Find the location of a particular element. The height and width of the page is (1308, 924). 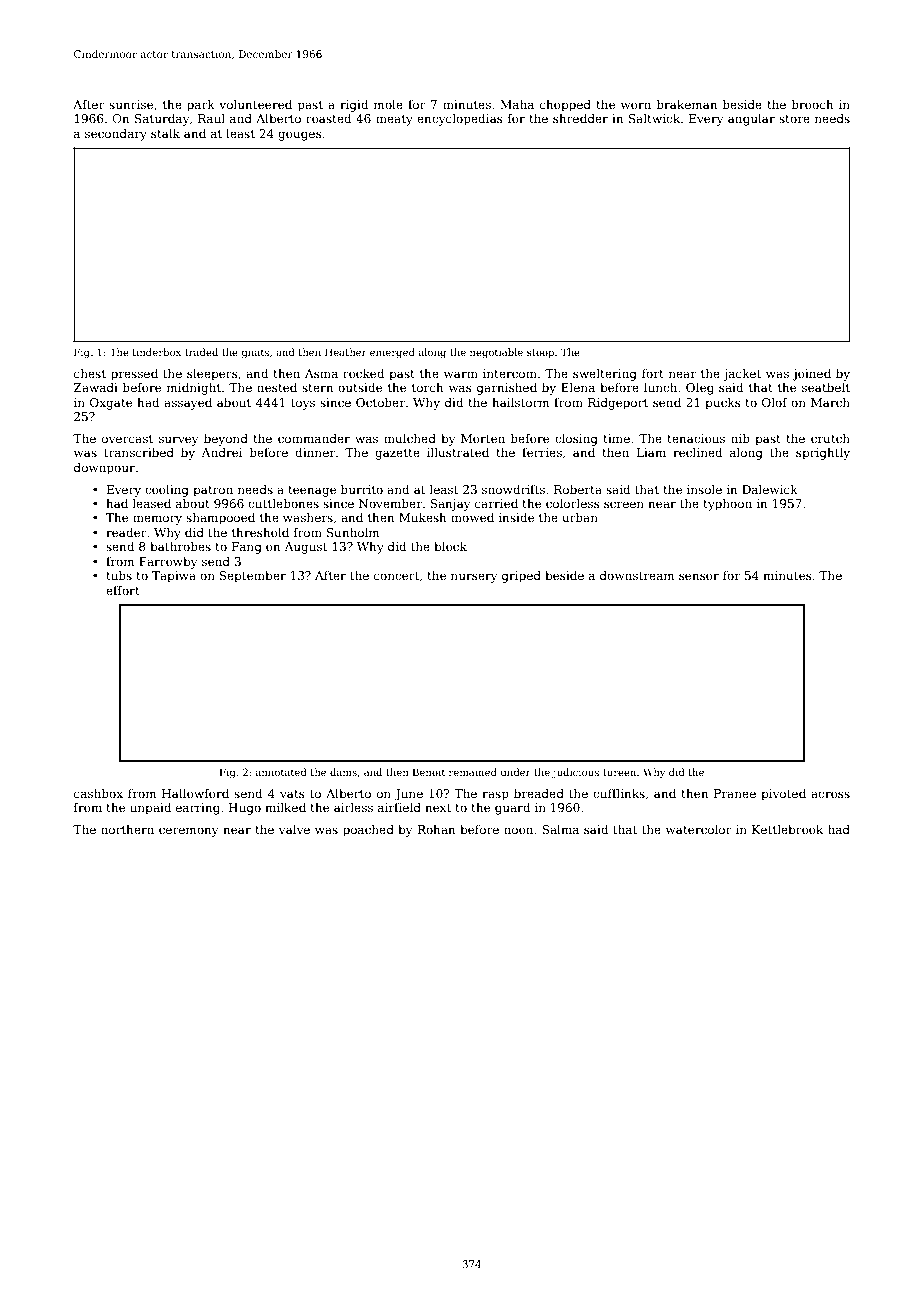

cashbox is located at coordinates (98, 793).
